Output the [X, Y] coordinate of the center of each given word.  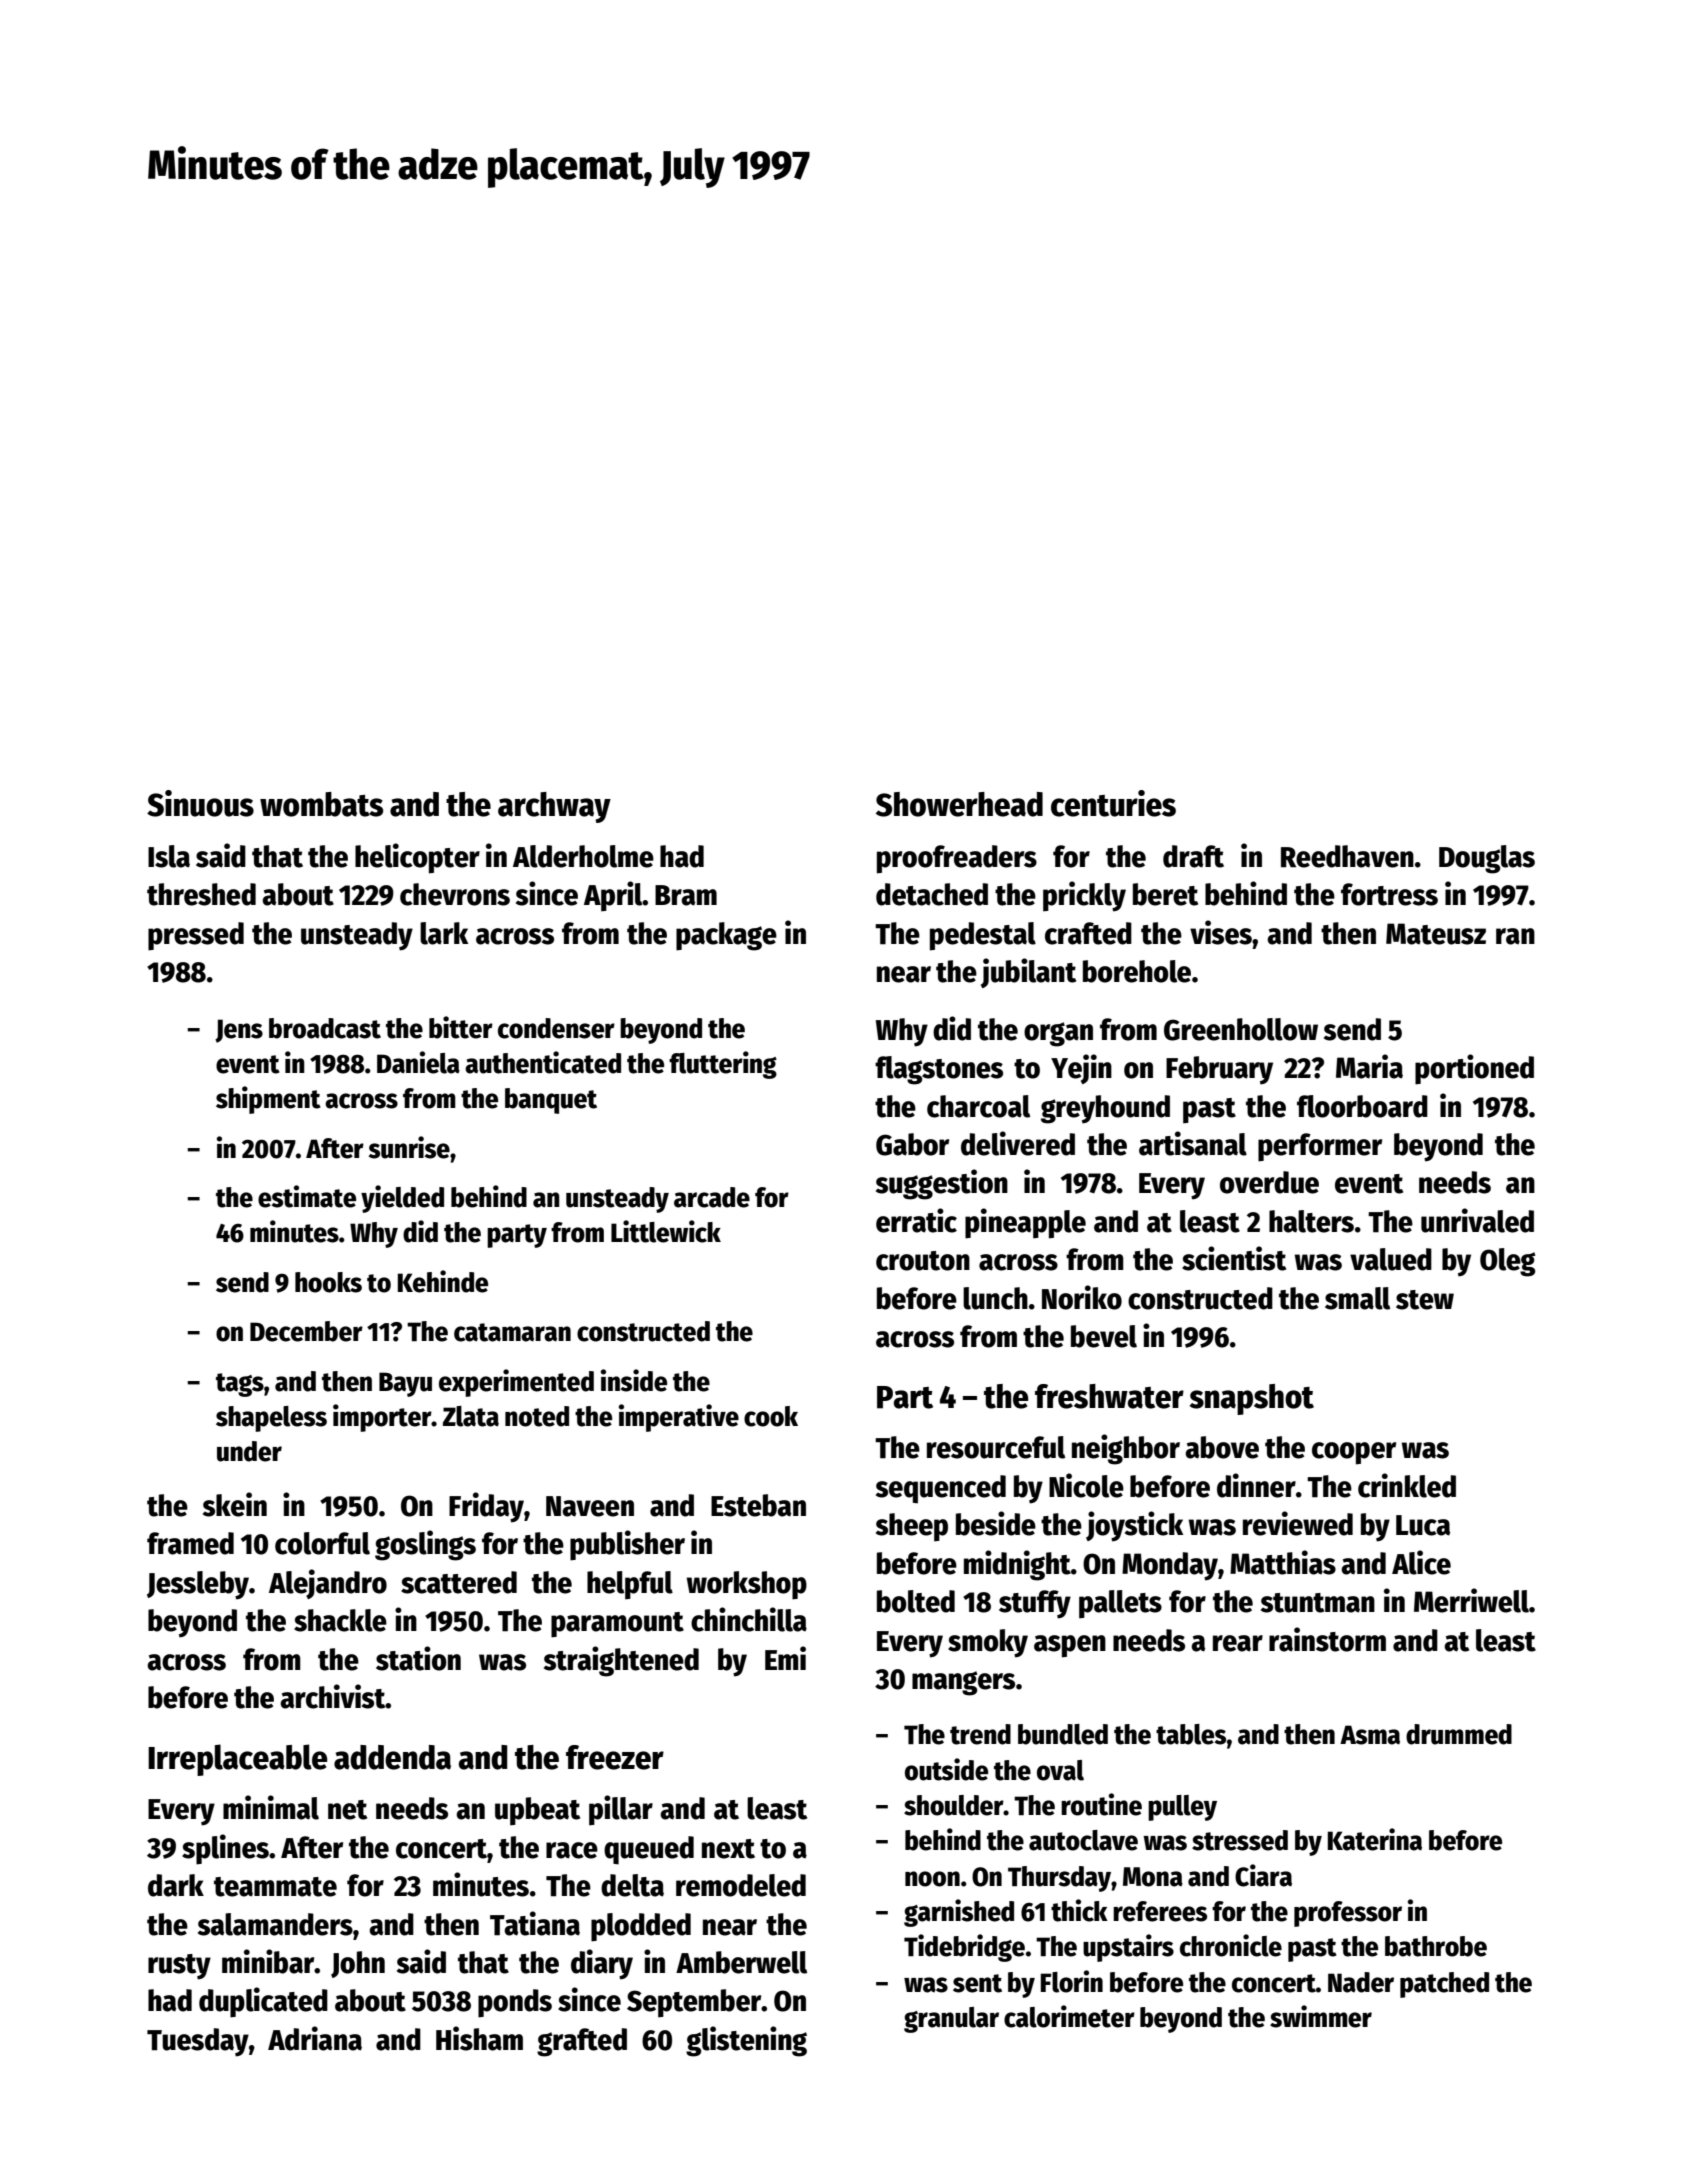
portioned [1474, 1069]
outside [946, 1769]
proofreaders [957, 859]
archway [554, 807]
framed [190, 1543]
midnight [1017, 1565]
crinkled [1407, 1485]
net [347, 1810]
